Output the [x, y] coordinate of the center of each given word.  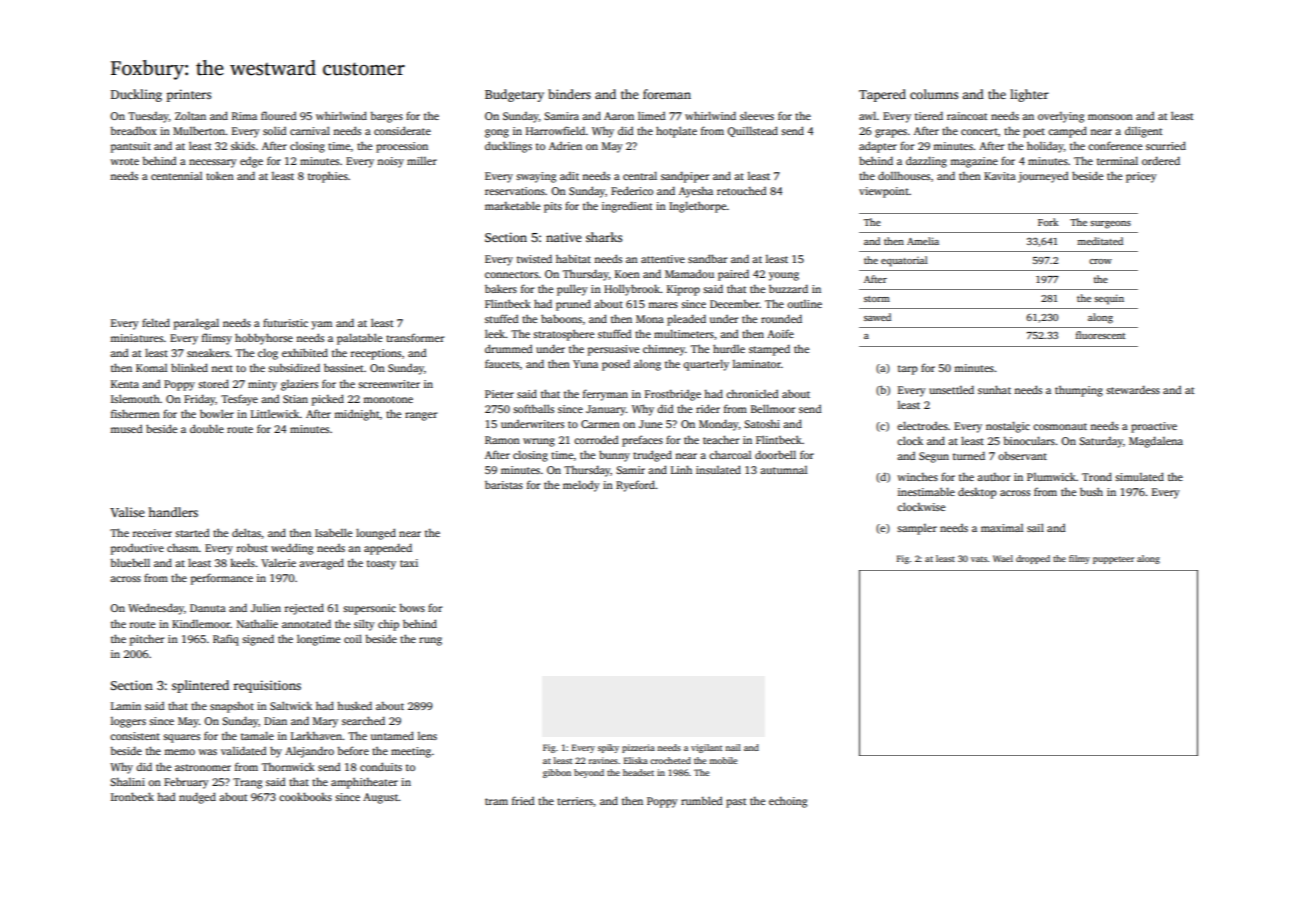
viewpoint [884, 192]
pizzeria [638, 748]
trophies [328, 177]
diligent [1143, 132]
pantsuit [131, 147]
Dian [275, 721]
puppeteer [1113, 560]
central [640, 175]
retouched [741, 191]
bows [412, 608]
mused [126, 429]
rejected [304, 609]
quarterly [706, 365]
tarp [908, 370]
